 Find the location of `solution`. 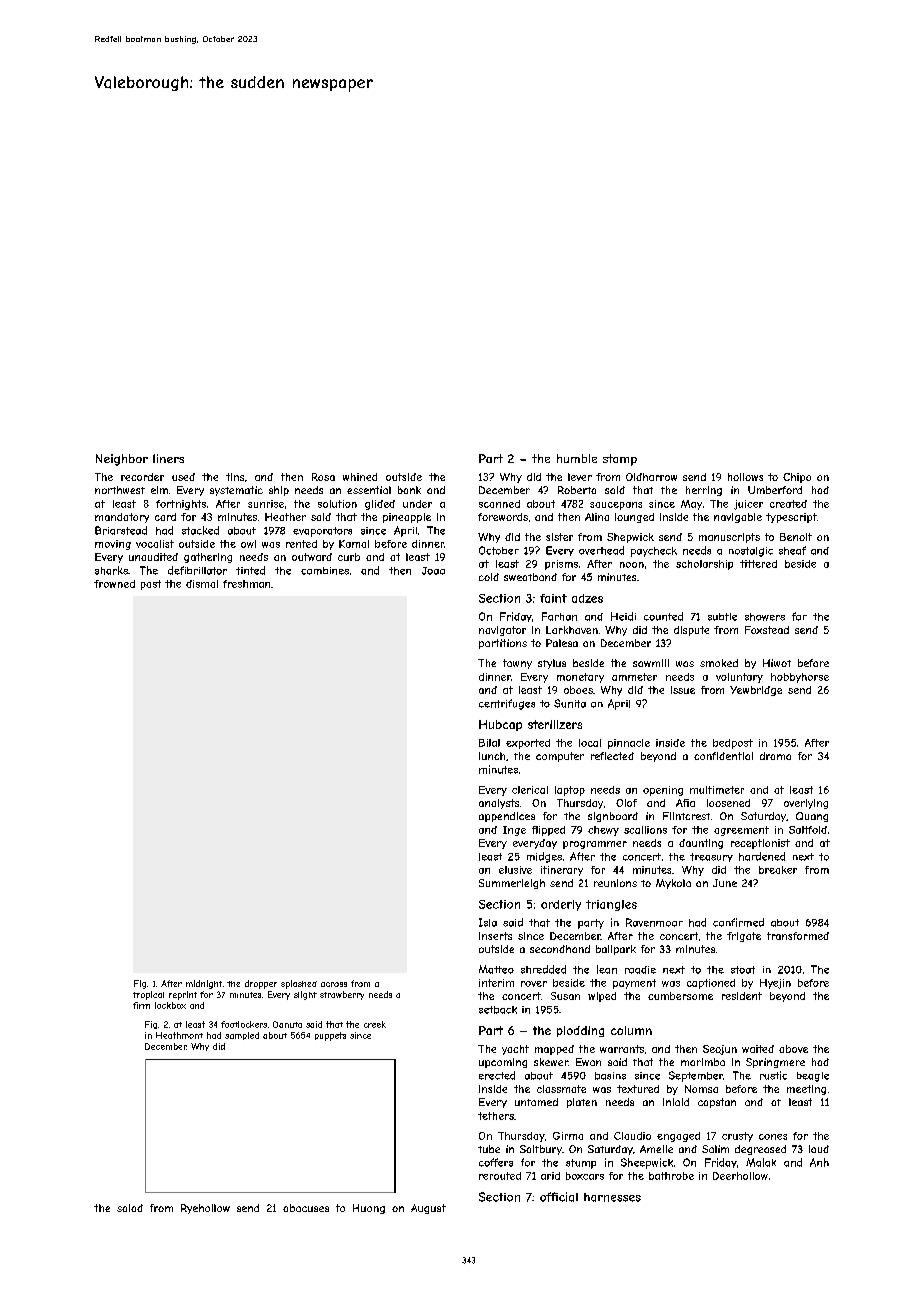

solution is located at coordinates (337, 504).
